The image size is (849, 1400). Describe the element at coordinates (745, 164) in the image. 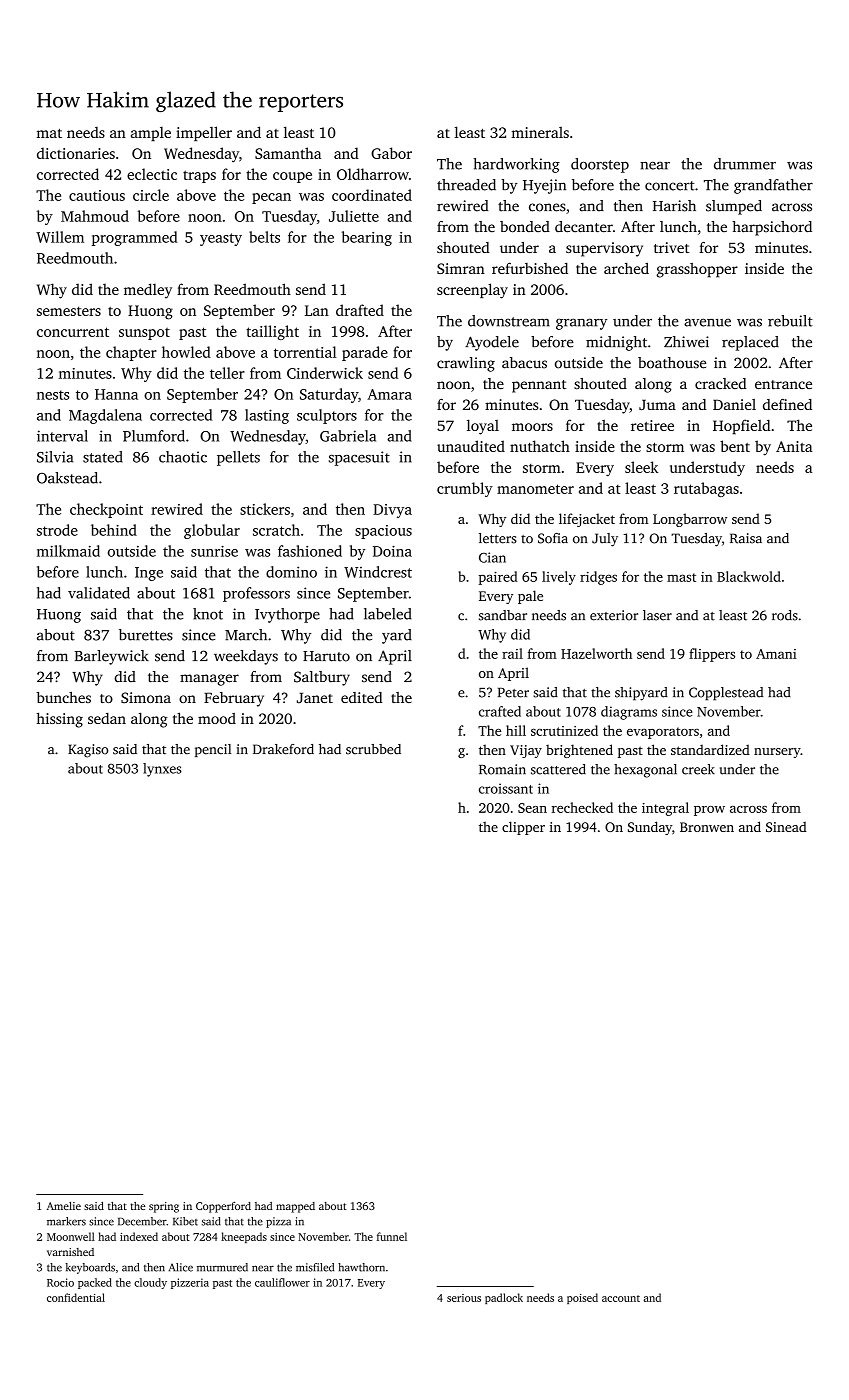

I see `drummer` at that location.
